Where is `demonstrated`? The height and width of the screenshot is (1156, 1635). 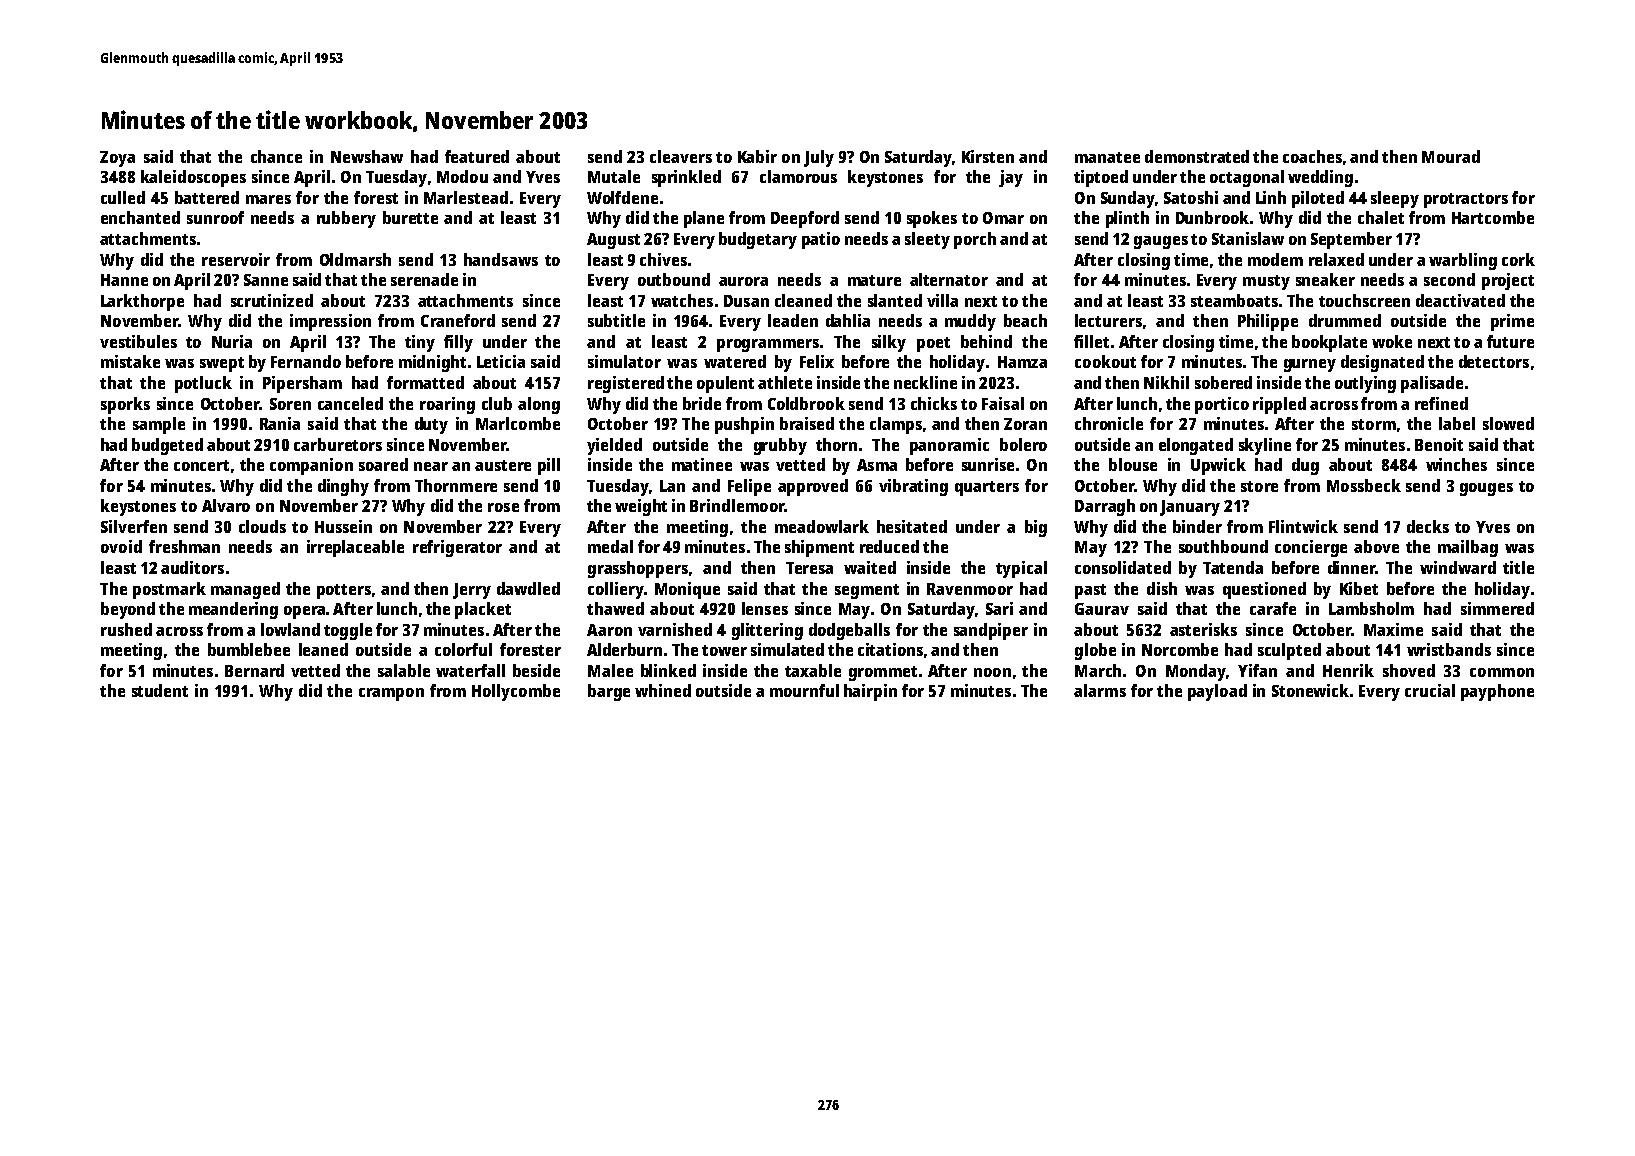 demonstrated is located at coordinates (1197, 156).
